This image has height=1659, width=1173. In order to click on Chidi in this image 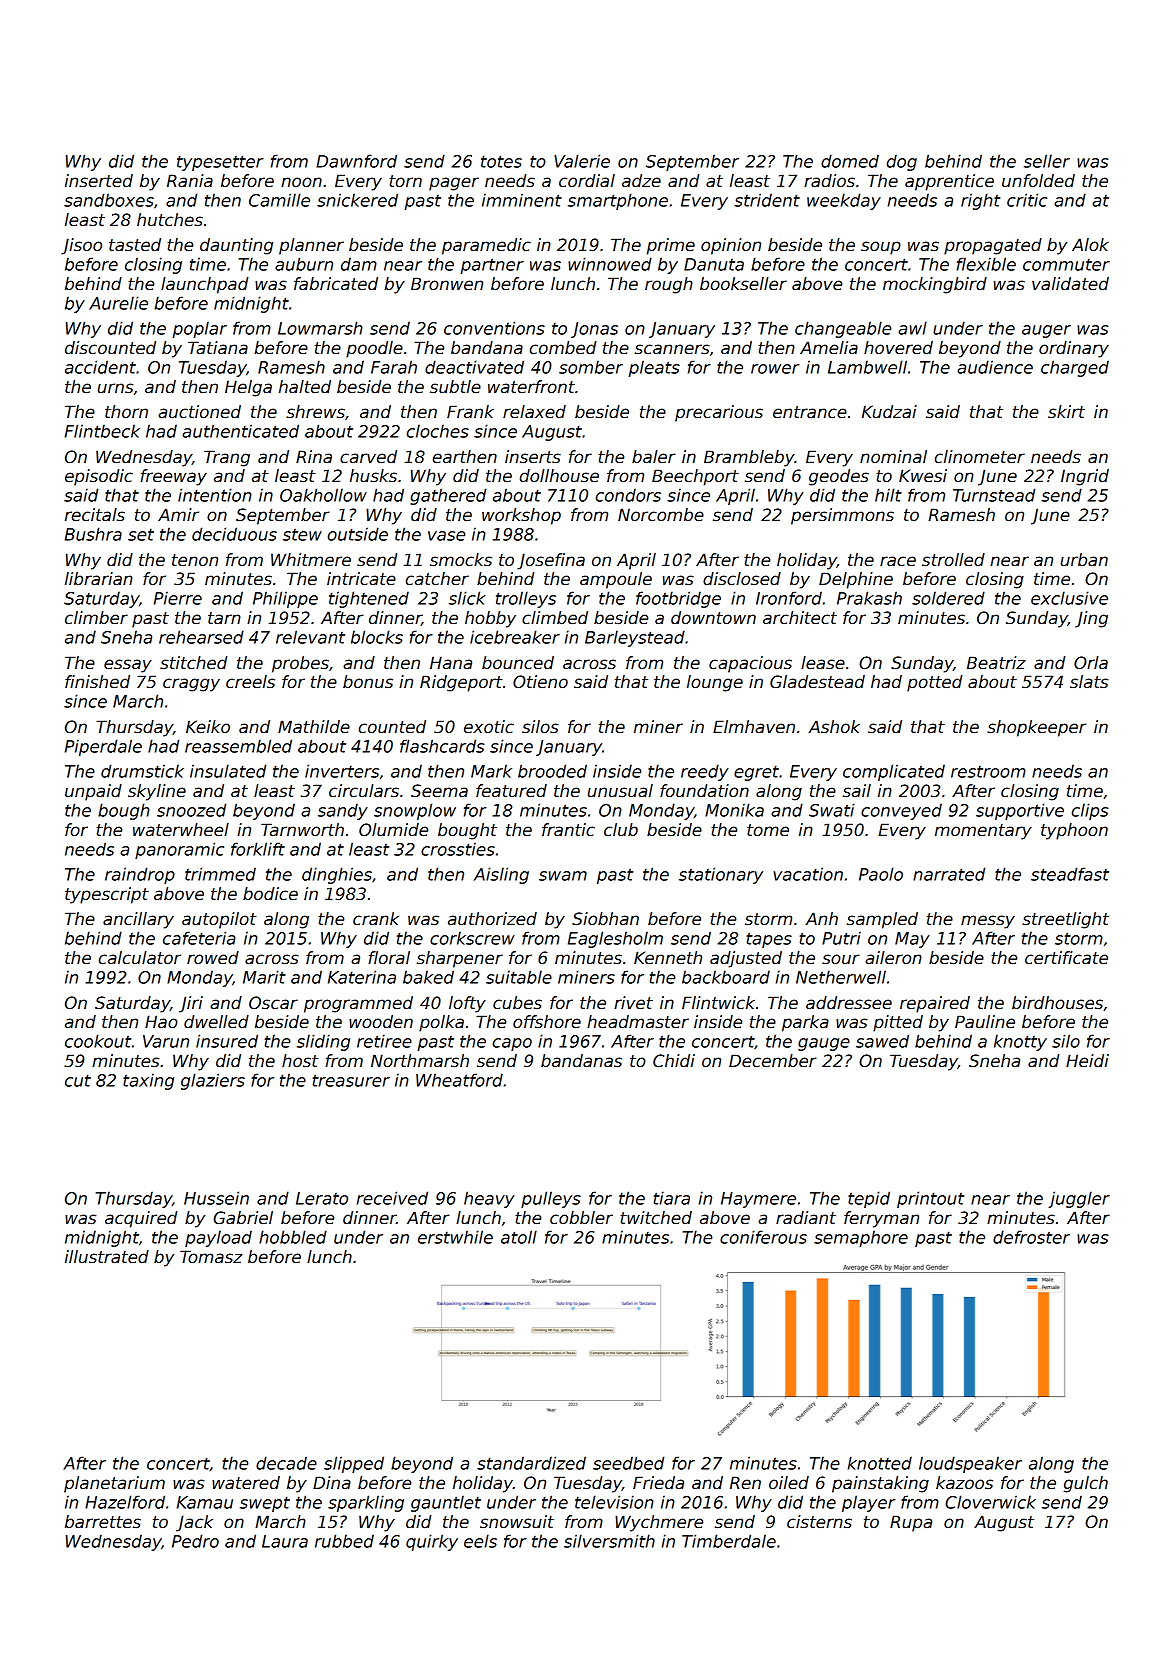, I will do `click(674, 1061)`.
